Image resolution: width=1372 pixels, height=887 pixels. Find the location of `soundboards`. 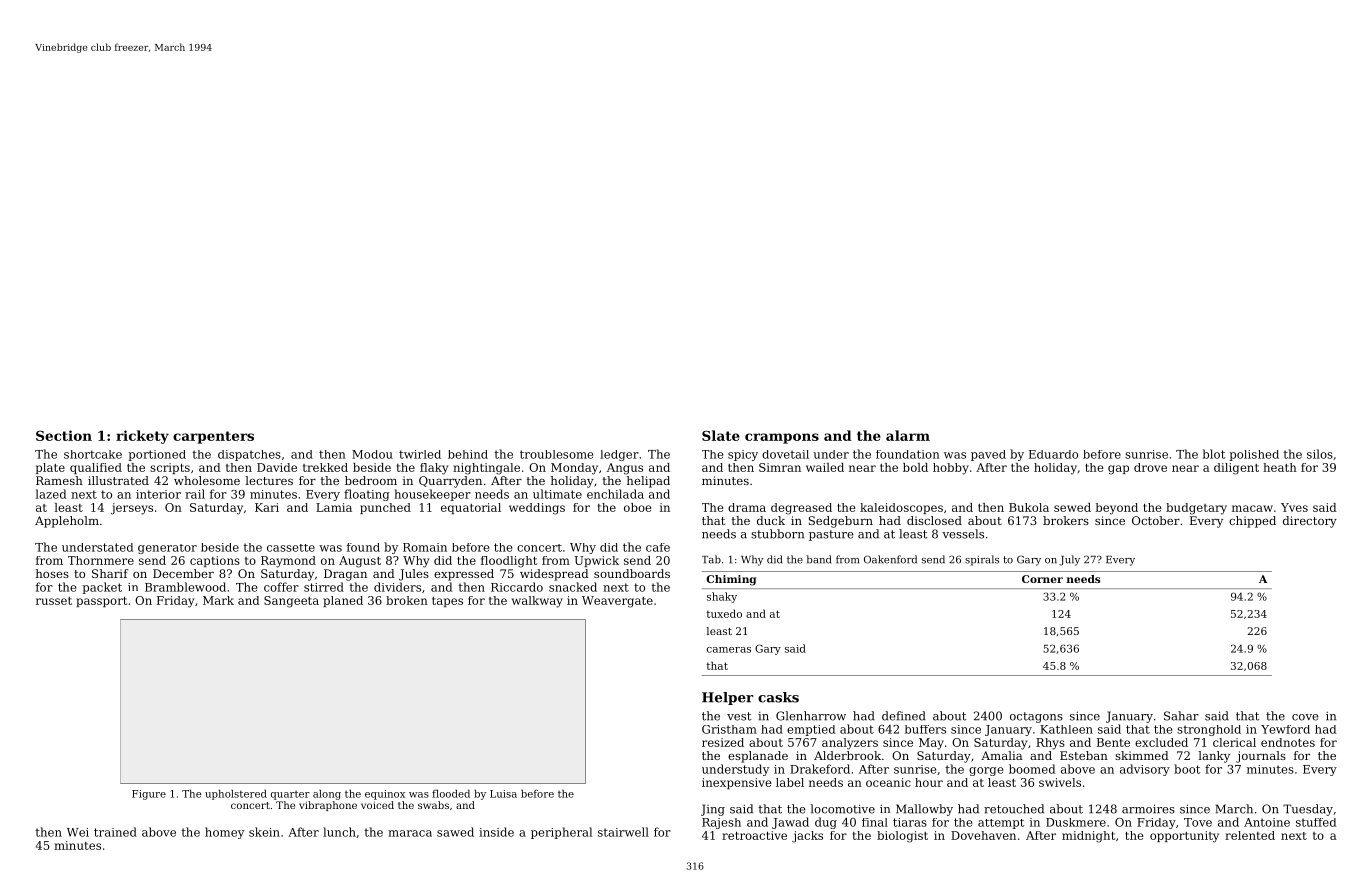

soundboards is located at coordinates (632, 573).
